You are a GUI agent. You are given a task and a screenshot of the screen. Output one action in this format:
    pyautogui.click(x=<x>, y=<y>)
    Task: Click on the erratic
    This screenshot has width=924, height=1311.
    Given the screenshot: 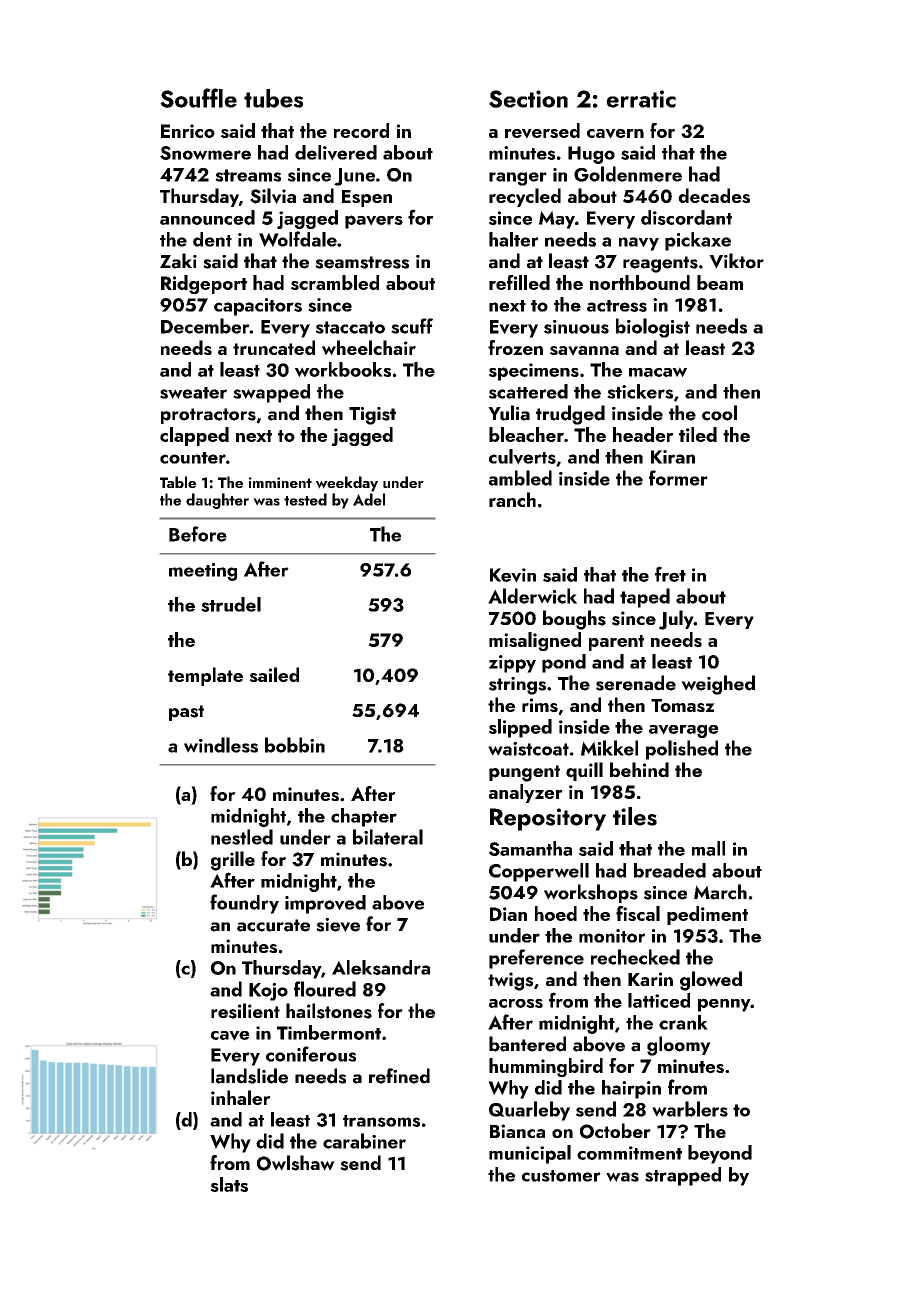 What is the action you would take?
    pyautogui.click(x=641, y=99)
